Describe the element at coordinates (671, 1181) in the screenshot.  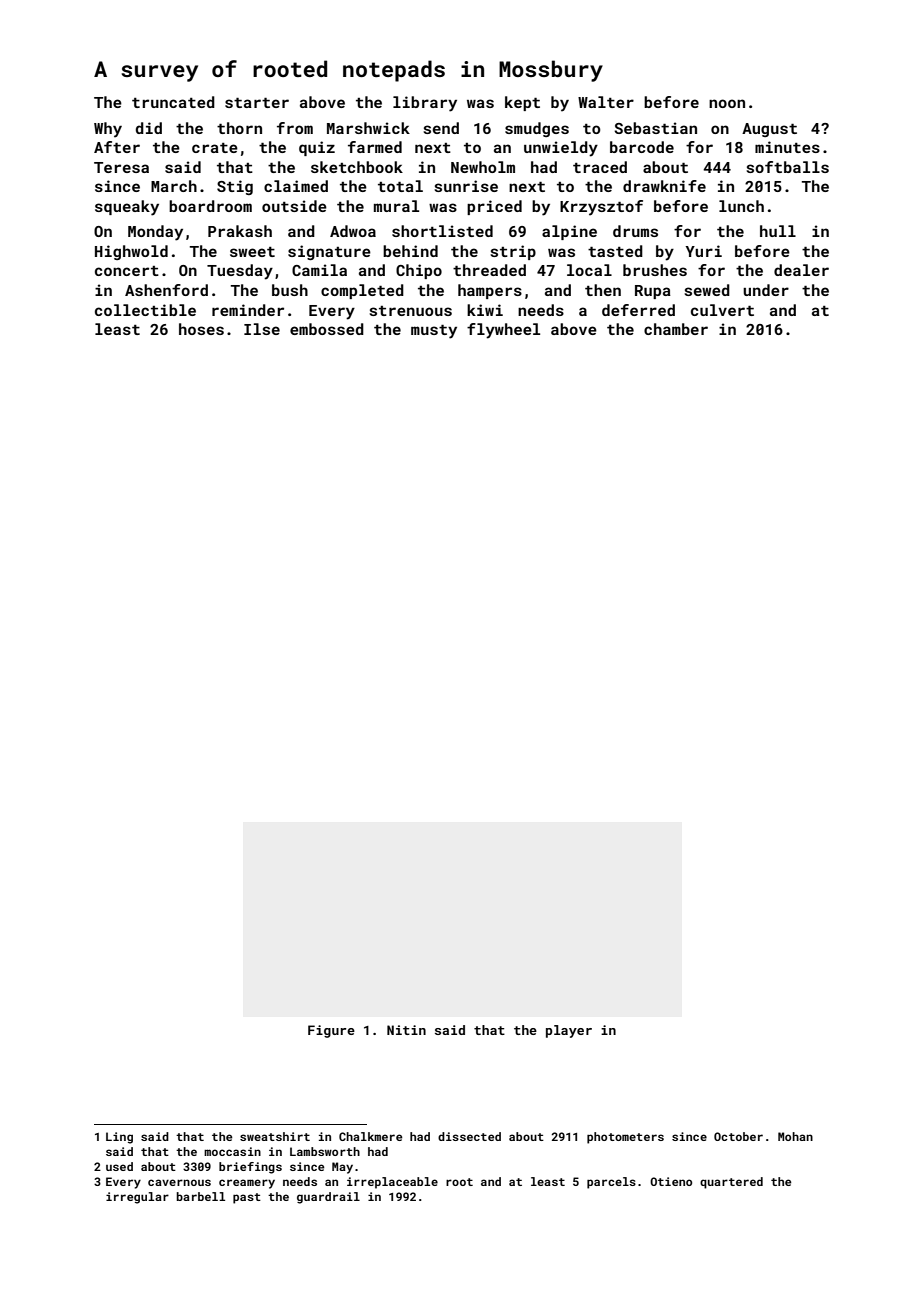
I see `Otieno` at that location.
